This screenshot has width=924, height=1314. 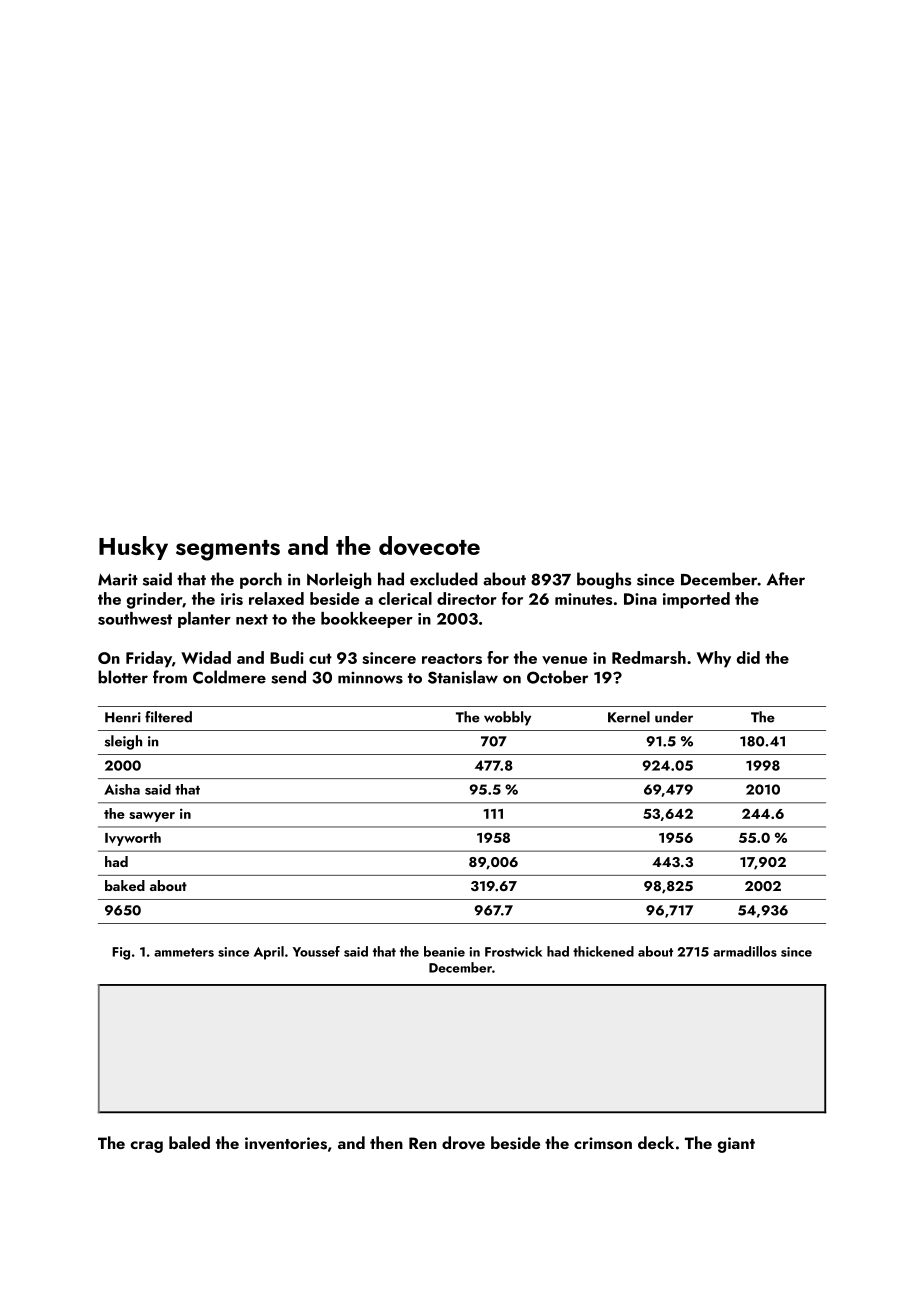 What do you see at coordinates (452, 658) in the screenshot?
I see `reactors` at bounding box center [452, 658].
